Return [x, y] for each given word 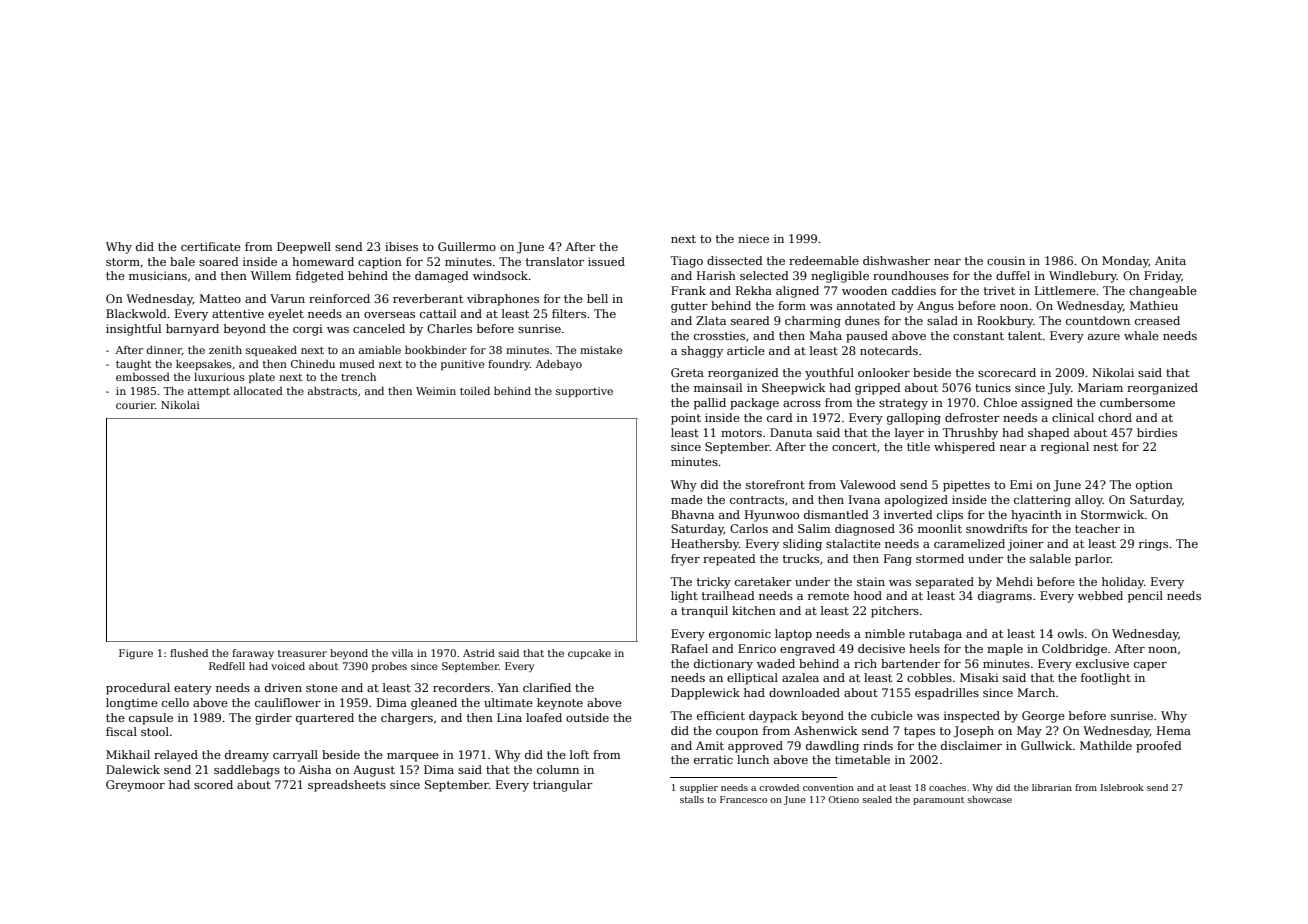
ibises [401, 246]
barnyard [192, 330]
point [686, 419]
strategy [903, 404]
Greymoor [135, 786]
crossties [719, 335]
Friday [1163, 277]
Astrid [479, 653]
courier [135, 405]
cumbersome [1137, 402]
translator [555, 261]
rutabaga [935, 635]
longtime [132, 704]
